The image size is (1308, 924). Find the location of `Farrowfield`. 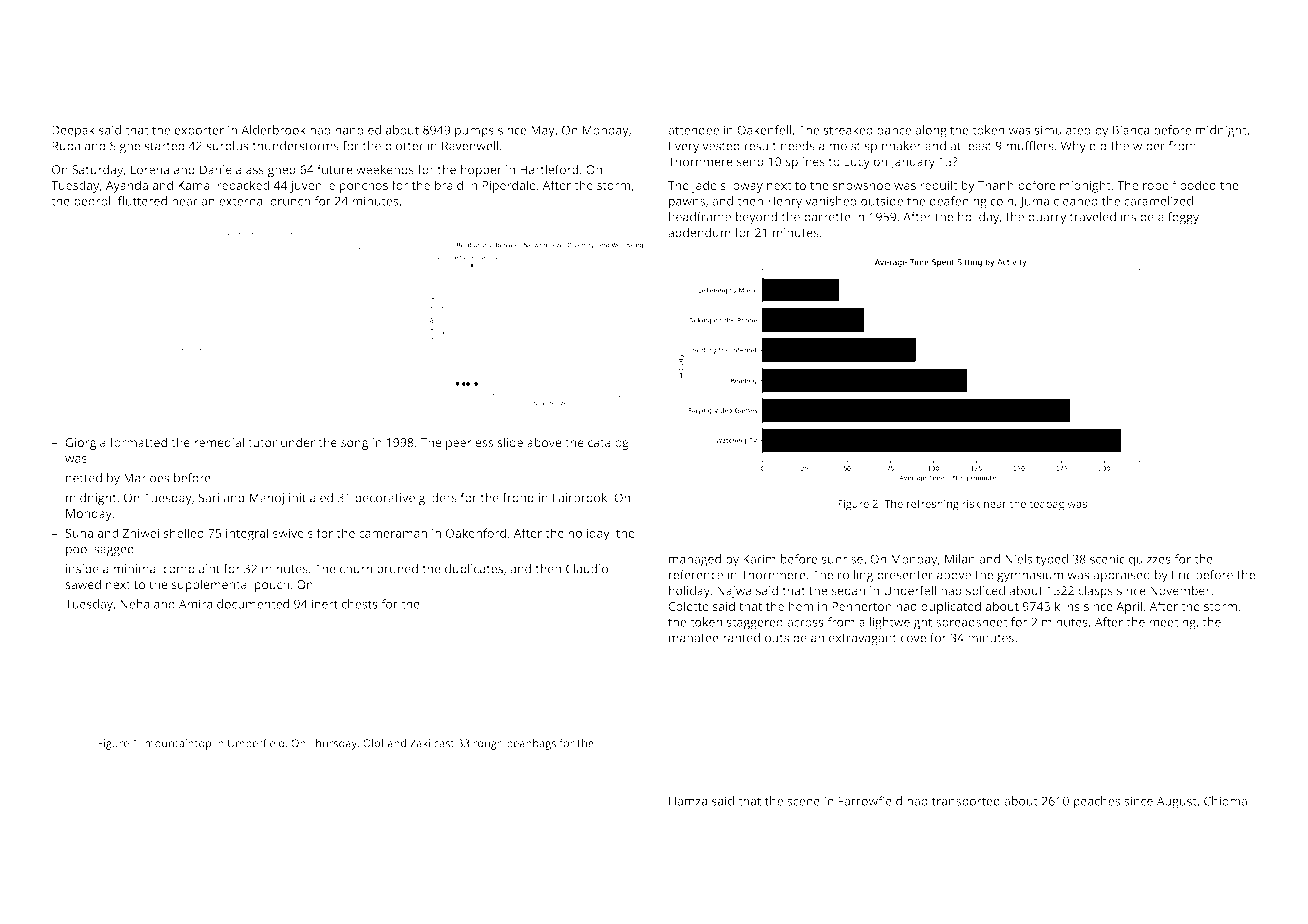

Farrowfield is located at coordinates (870, 801).
